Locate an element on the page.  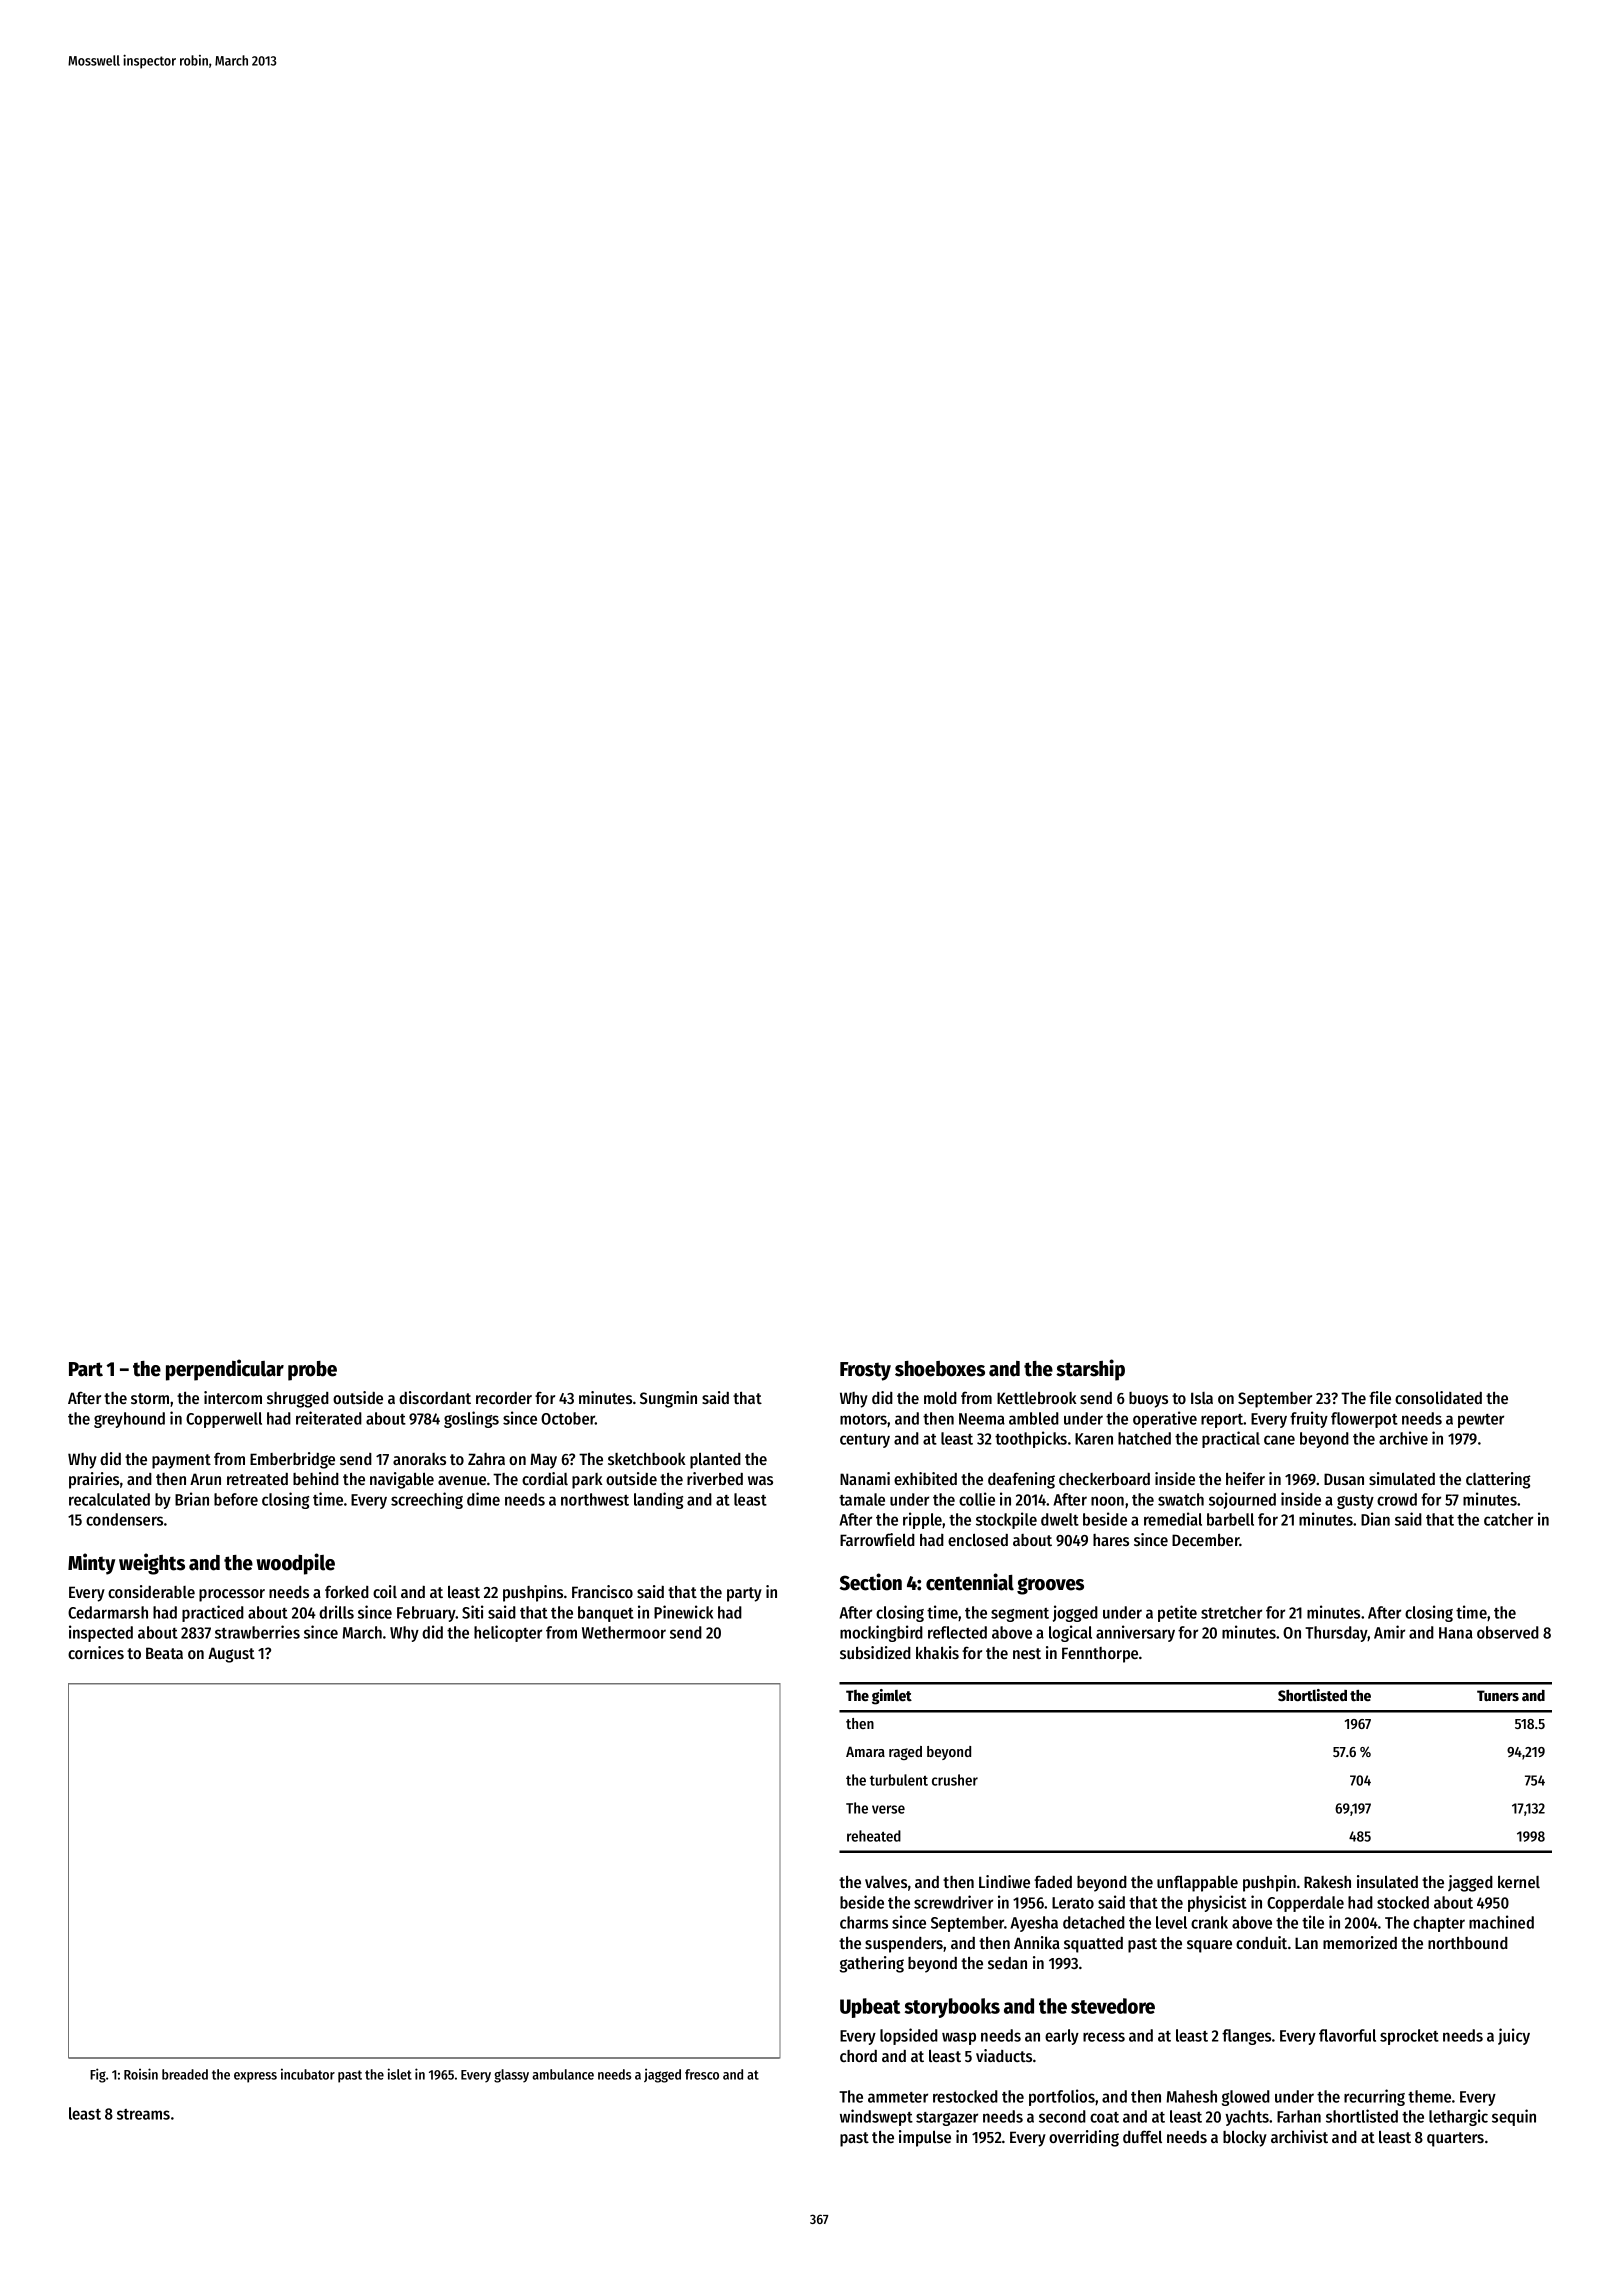
islet is located at coordinates (400, 2074).
